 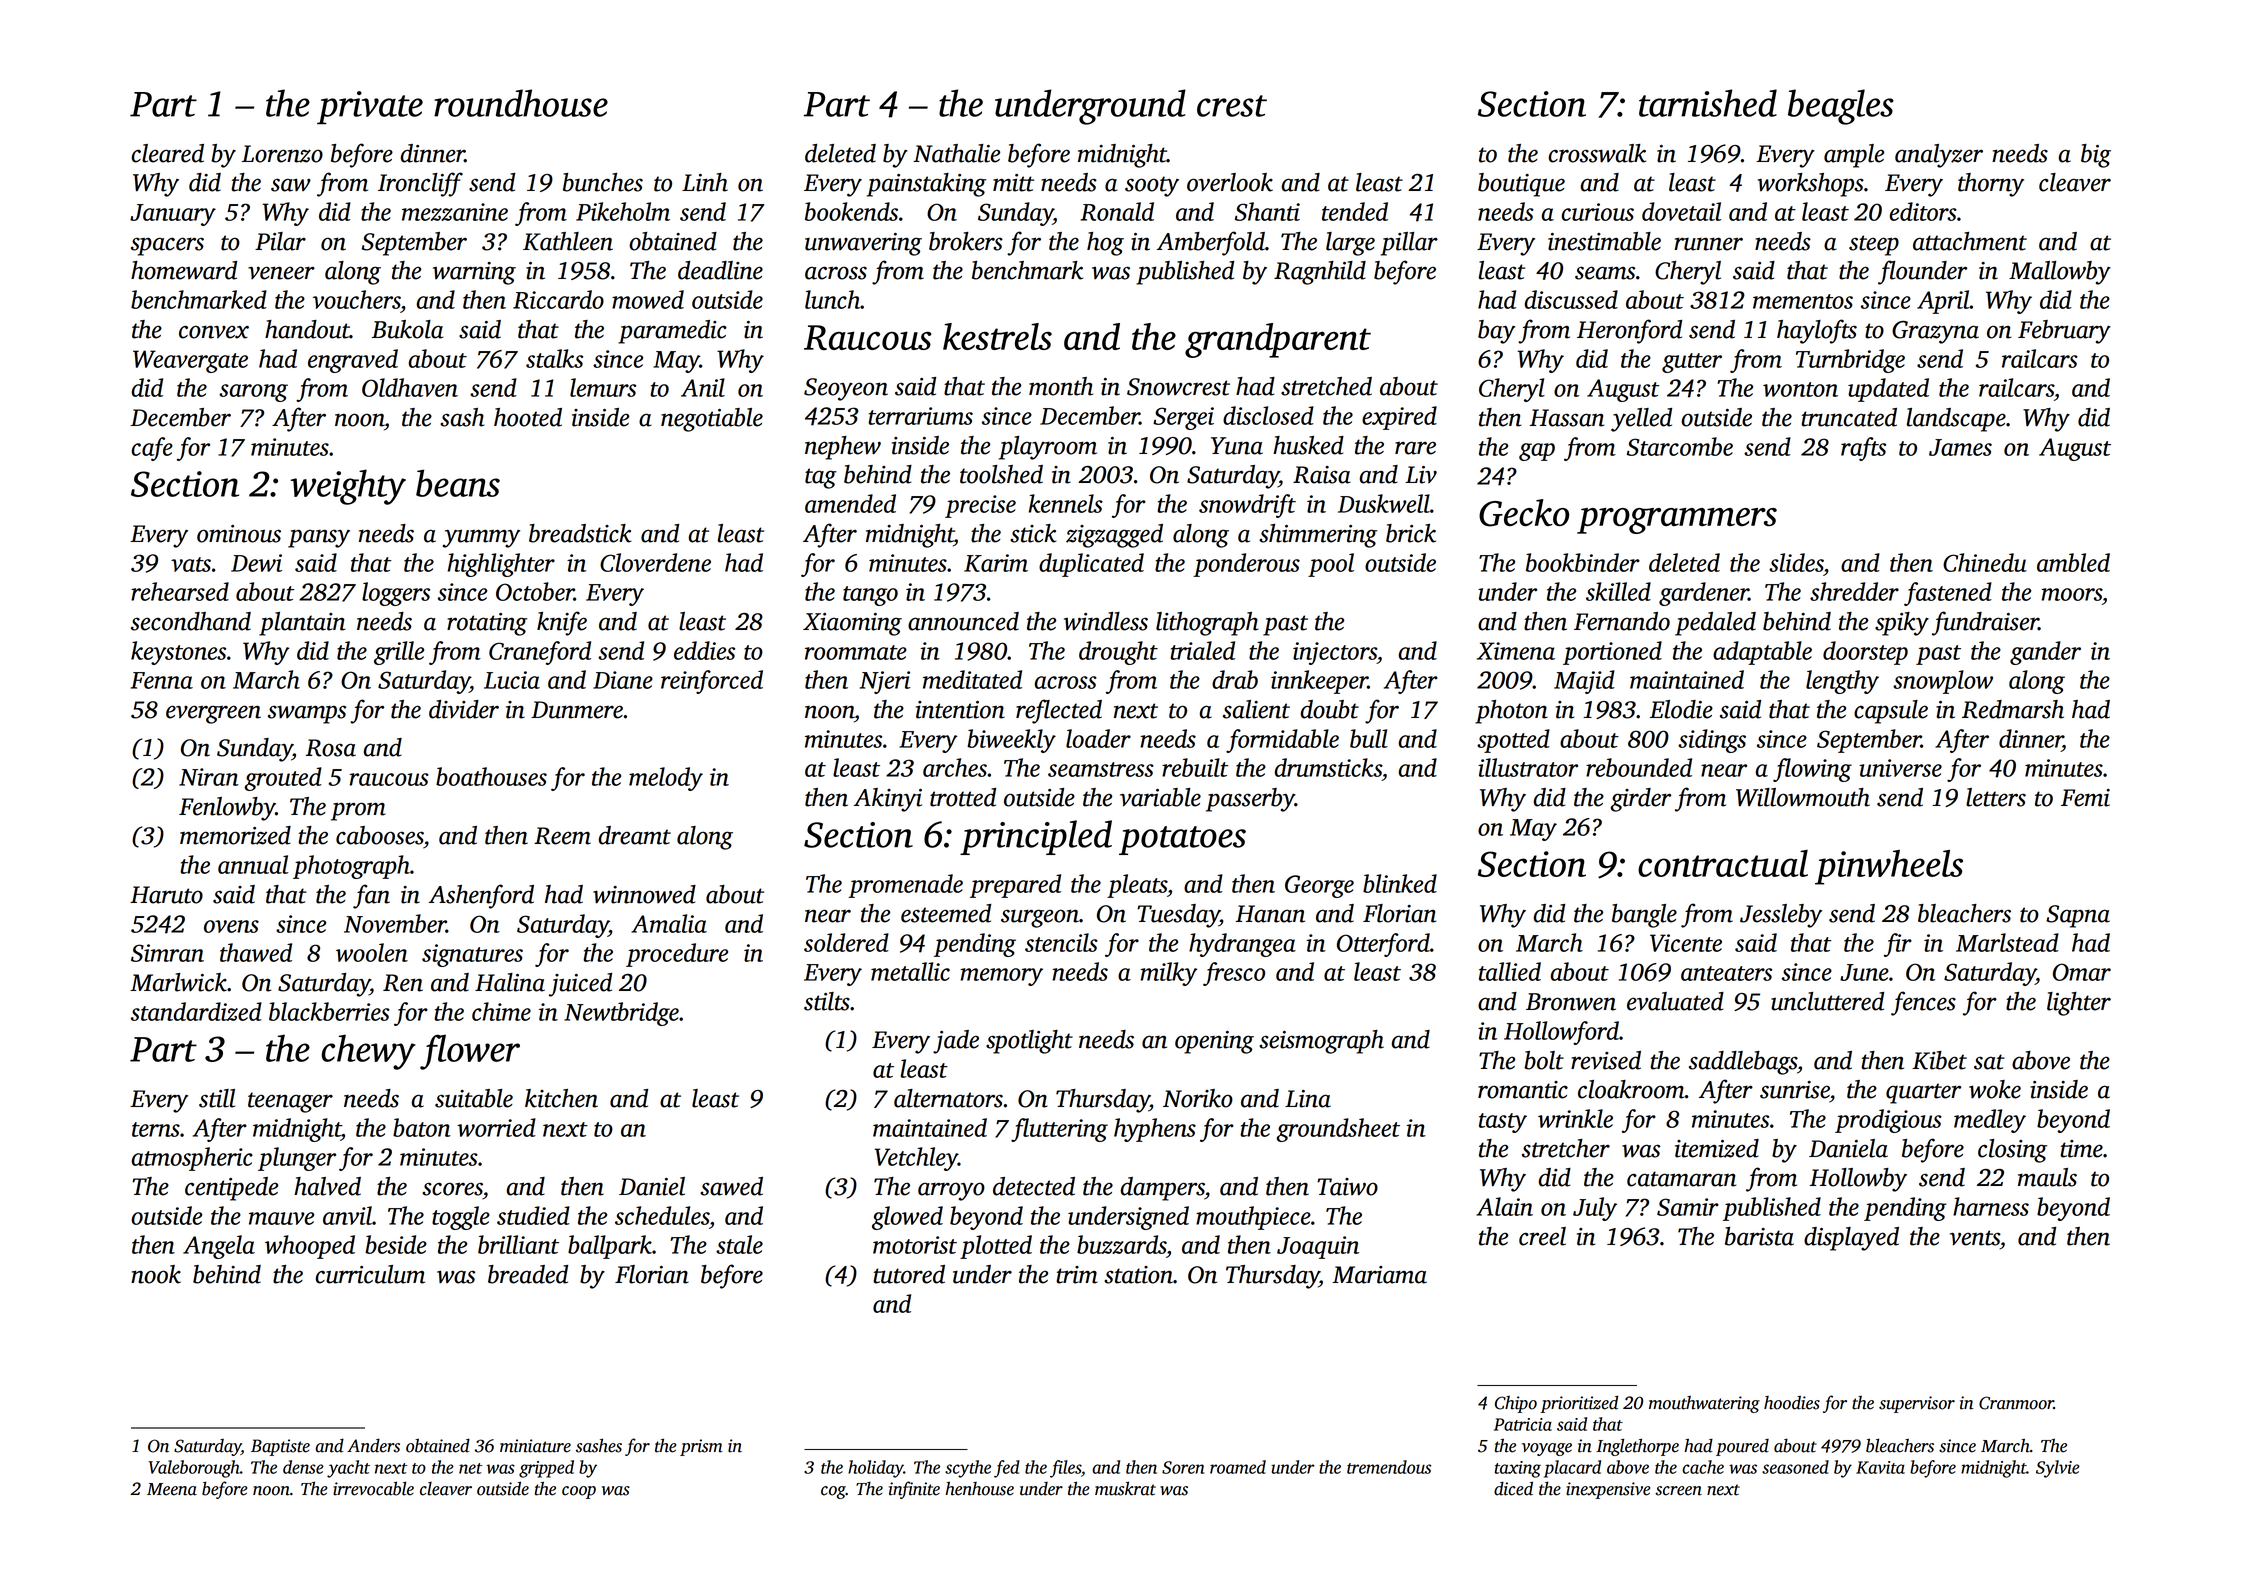 What do you see at coordinates (1182, 840) in the image?
I see `potatoes` at bounding box center [1182, 840].
